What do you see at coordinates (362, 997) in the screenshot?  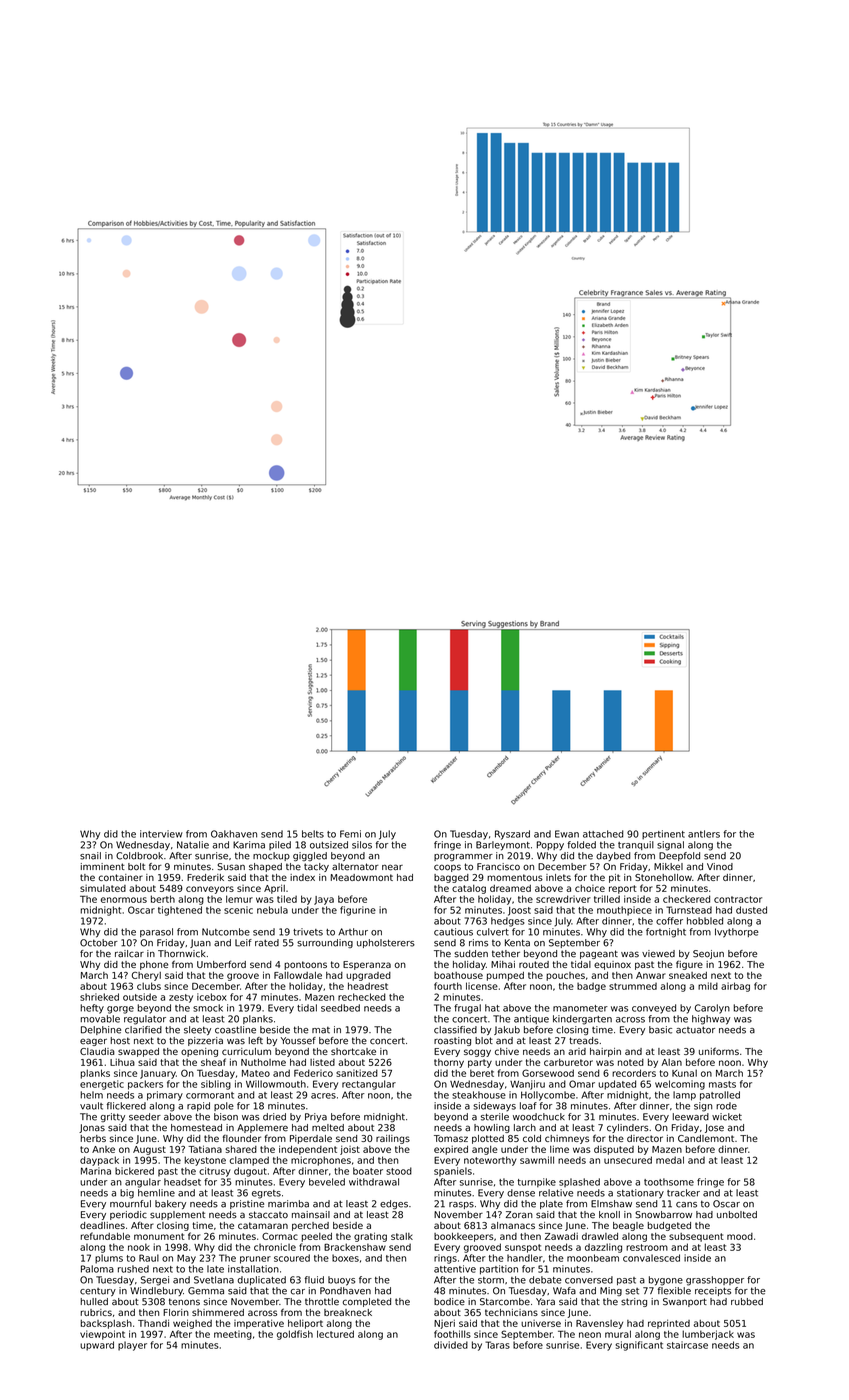 I see `rechecked` at bounding box center [362, 997].
